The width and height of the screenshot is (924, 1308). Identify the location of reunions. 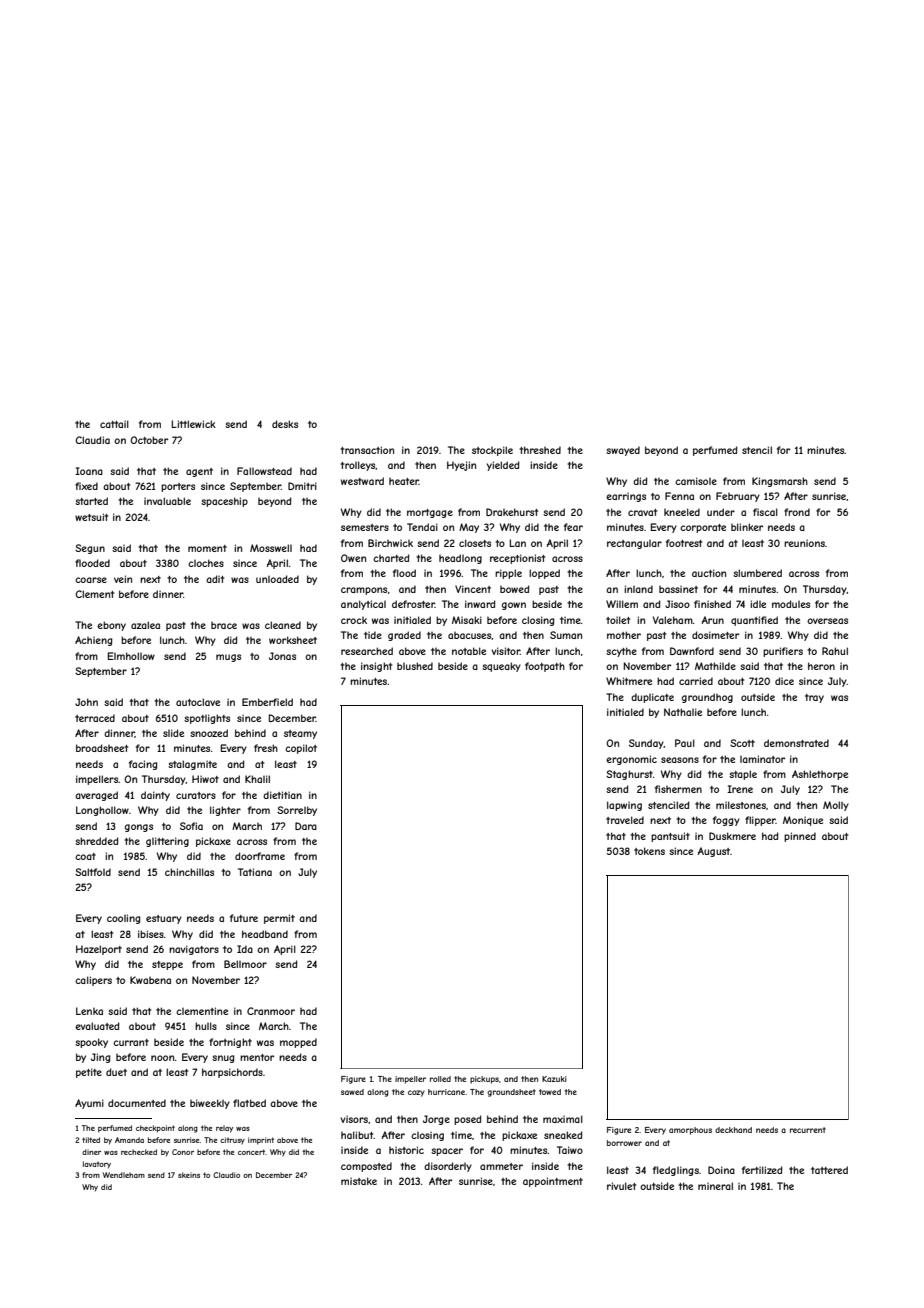
(804, 543).
